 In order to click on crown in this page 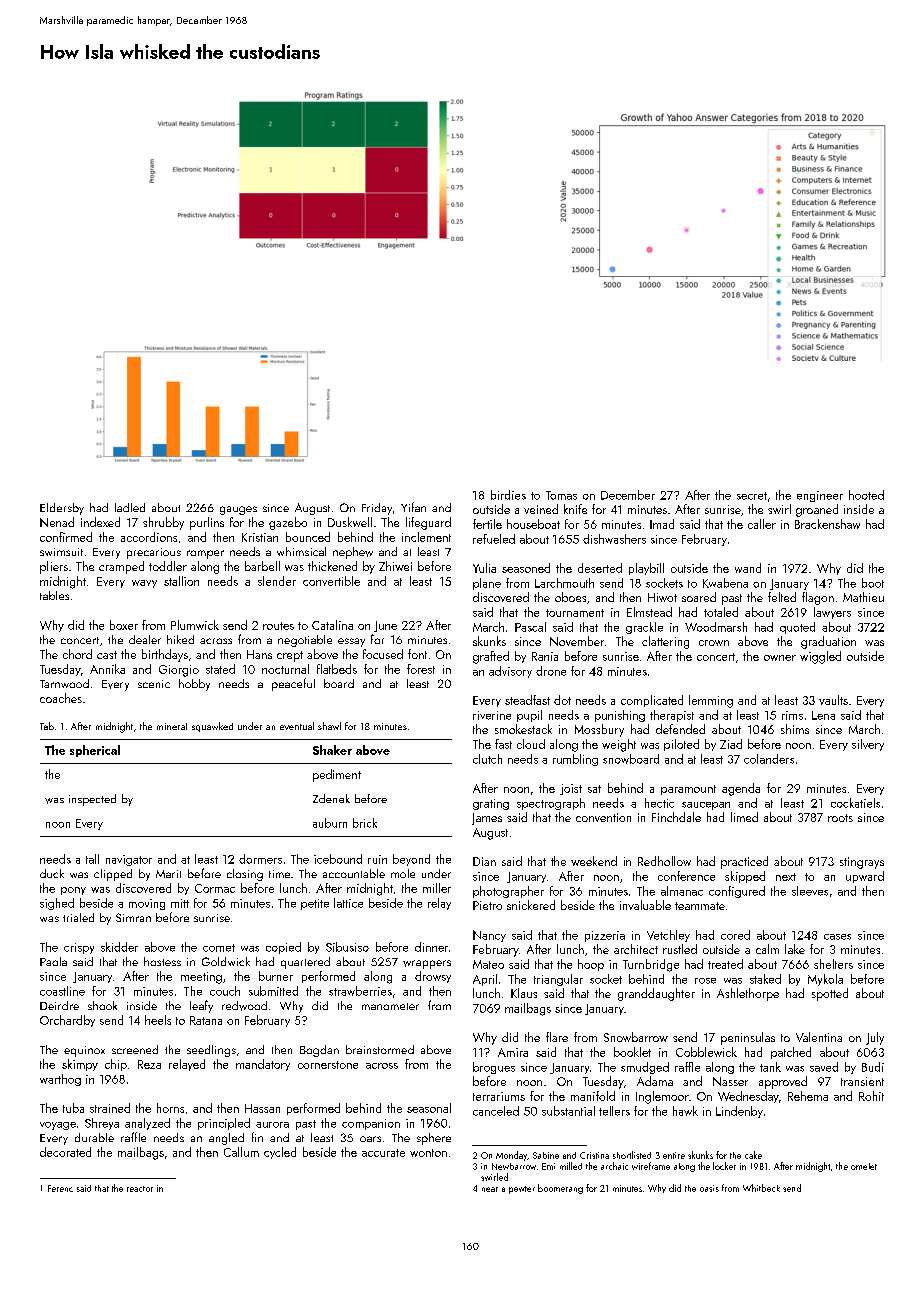, I will do `click(714, 643)`.
